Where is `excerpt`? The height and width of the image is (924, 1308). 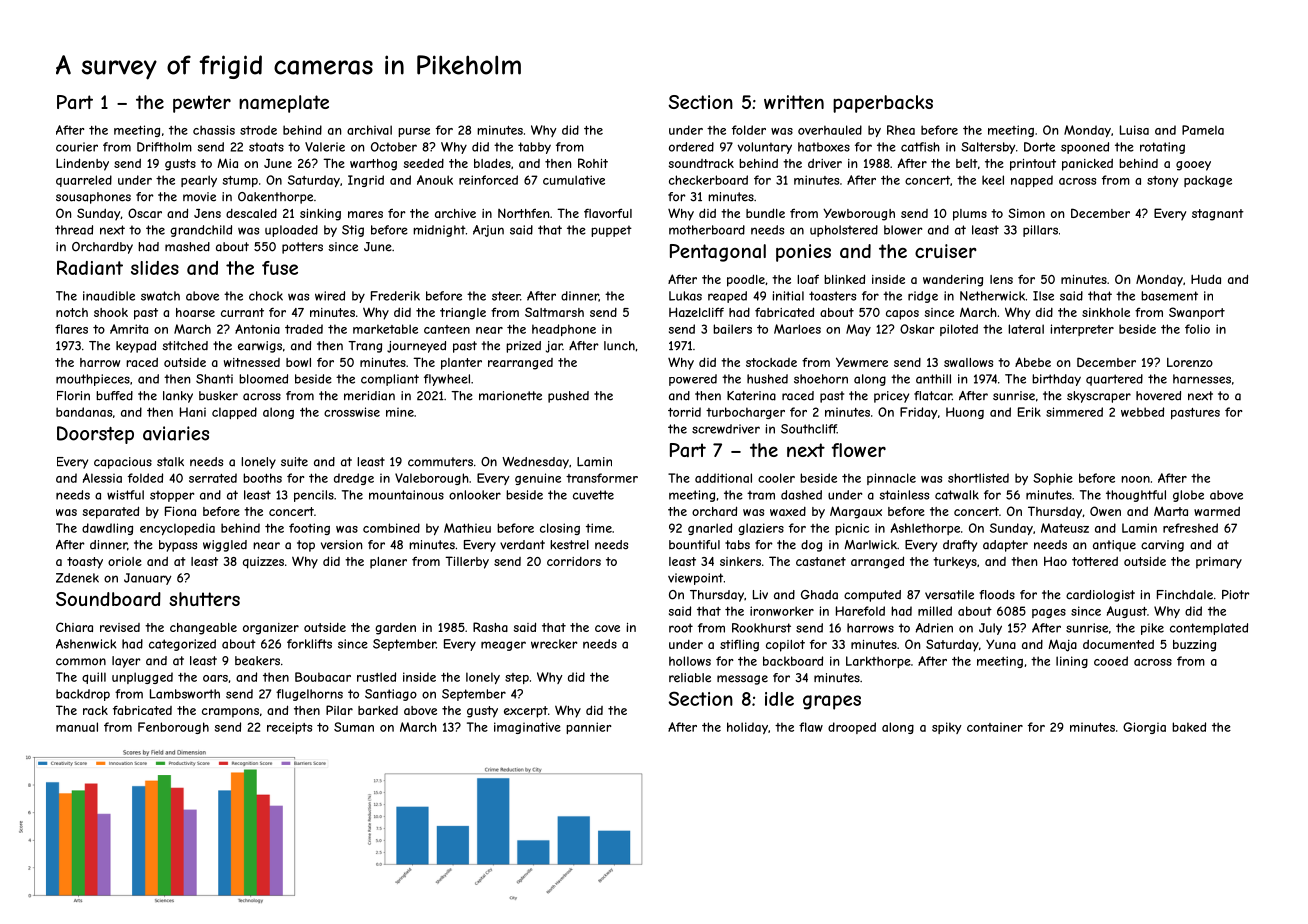
excerpt is located at coordinates (526, 712).
